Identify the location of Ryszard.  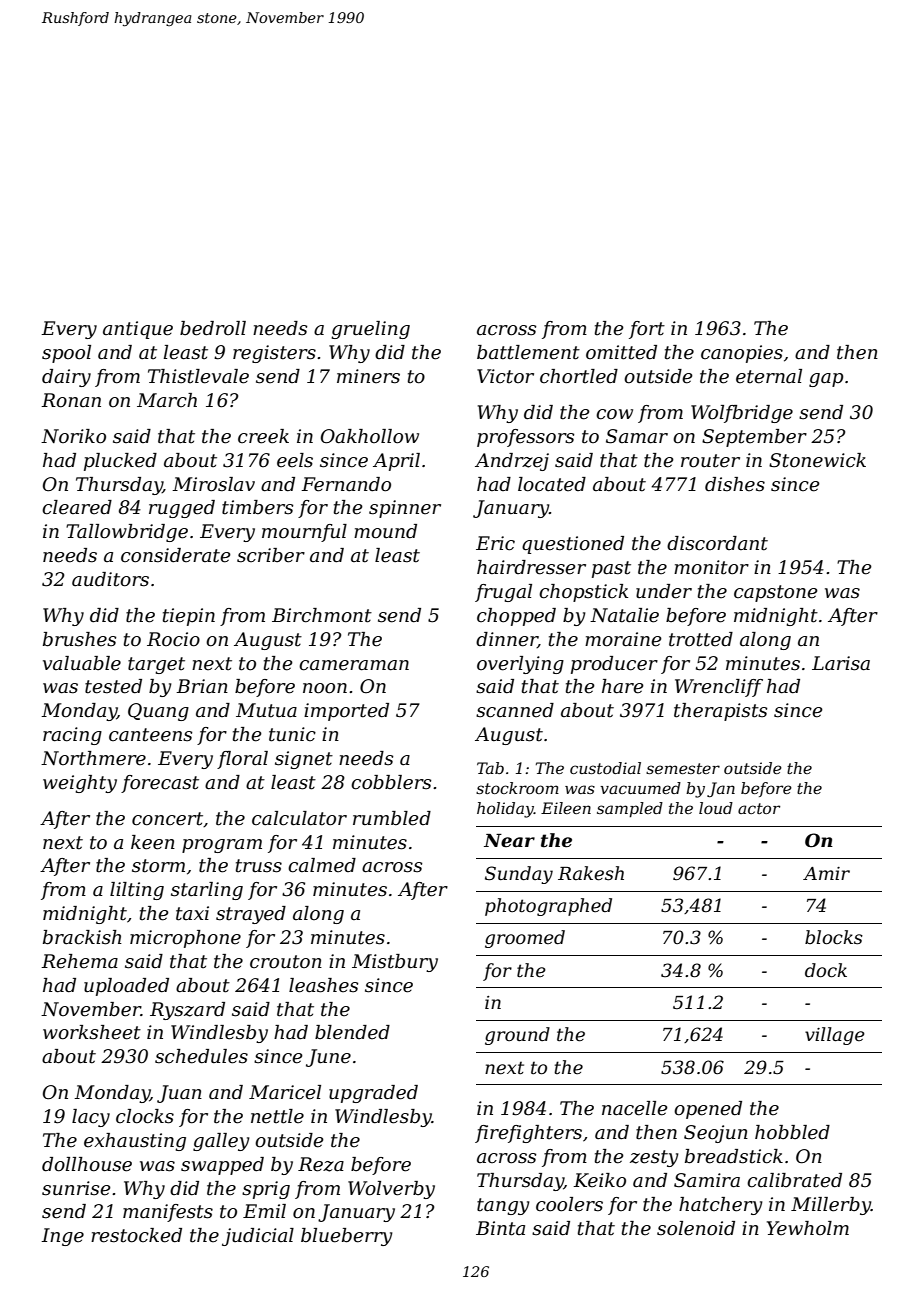
(187, 1011).
